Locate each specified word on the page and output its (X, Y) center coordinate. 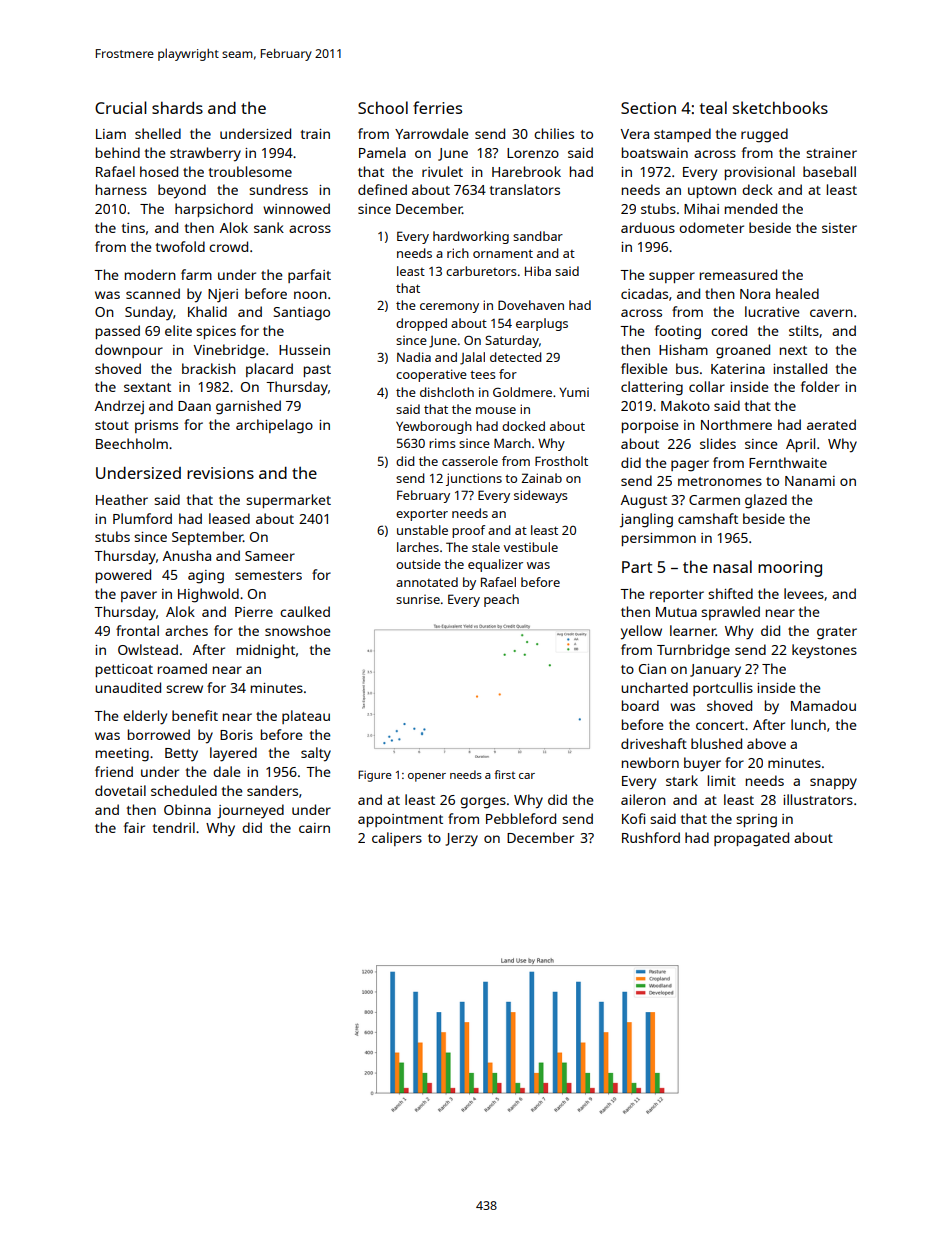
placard (269, 370)
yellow (641, 632)
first (504, 774)
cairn (314, 828)
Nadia (414, 357)
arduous (648, 227)
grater (837, 633)
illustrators (818, 799)
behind (118, 152)
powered (123, 576)
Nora (755, 294)
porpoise (650, 426)
